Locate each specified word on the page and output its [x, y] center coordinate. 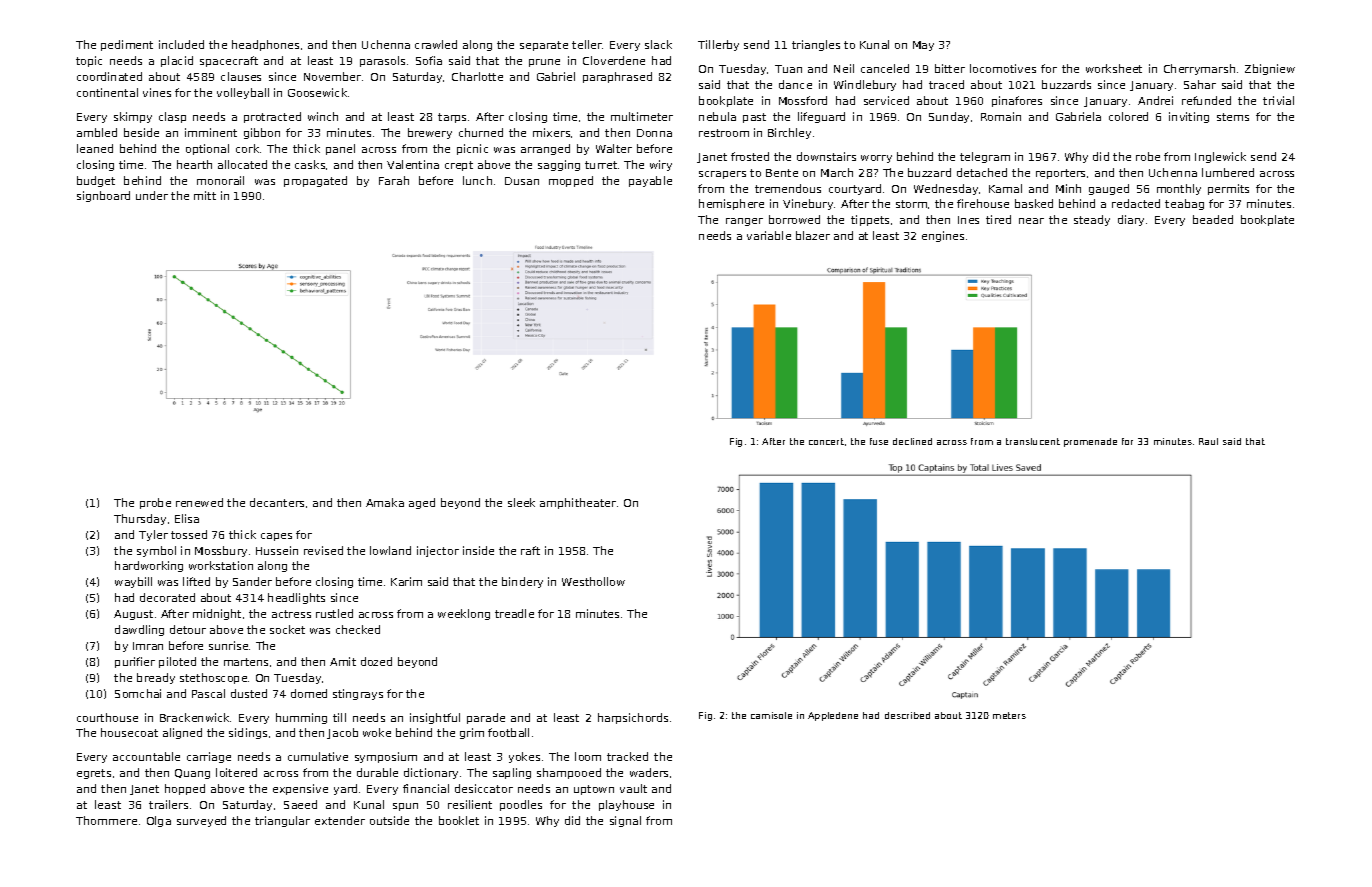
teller [587, 44]
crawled [436, 44]
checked [358, 629]
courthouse [107, 717]
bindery [522, 582]
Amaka [385, 502]
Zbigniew [1270, 69]
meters [1009, 715]
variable [769, 235]
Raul [1208, 441]
